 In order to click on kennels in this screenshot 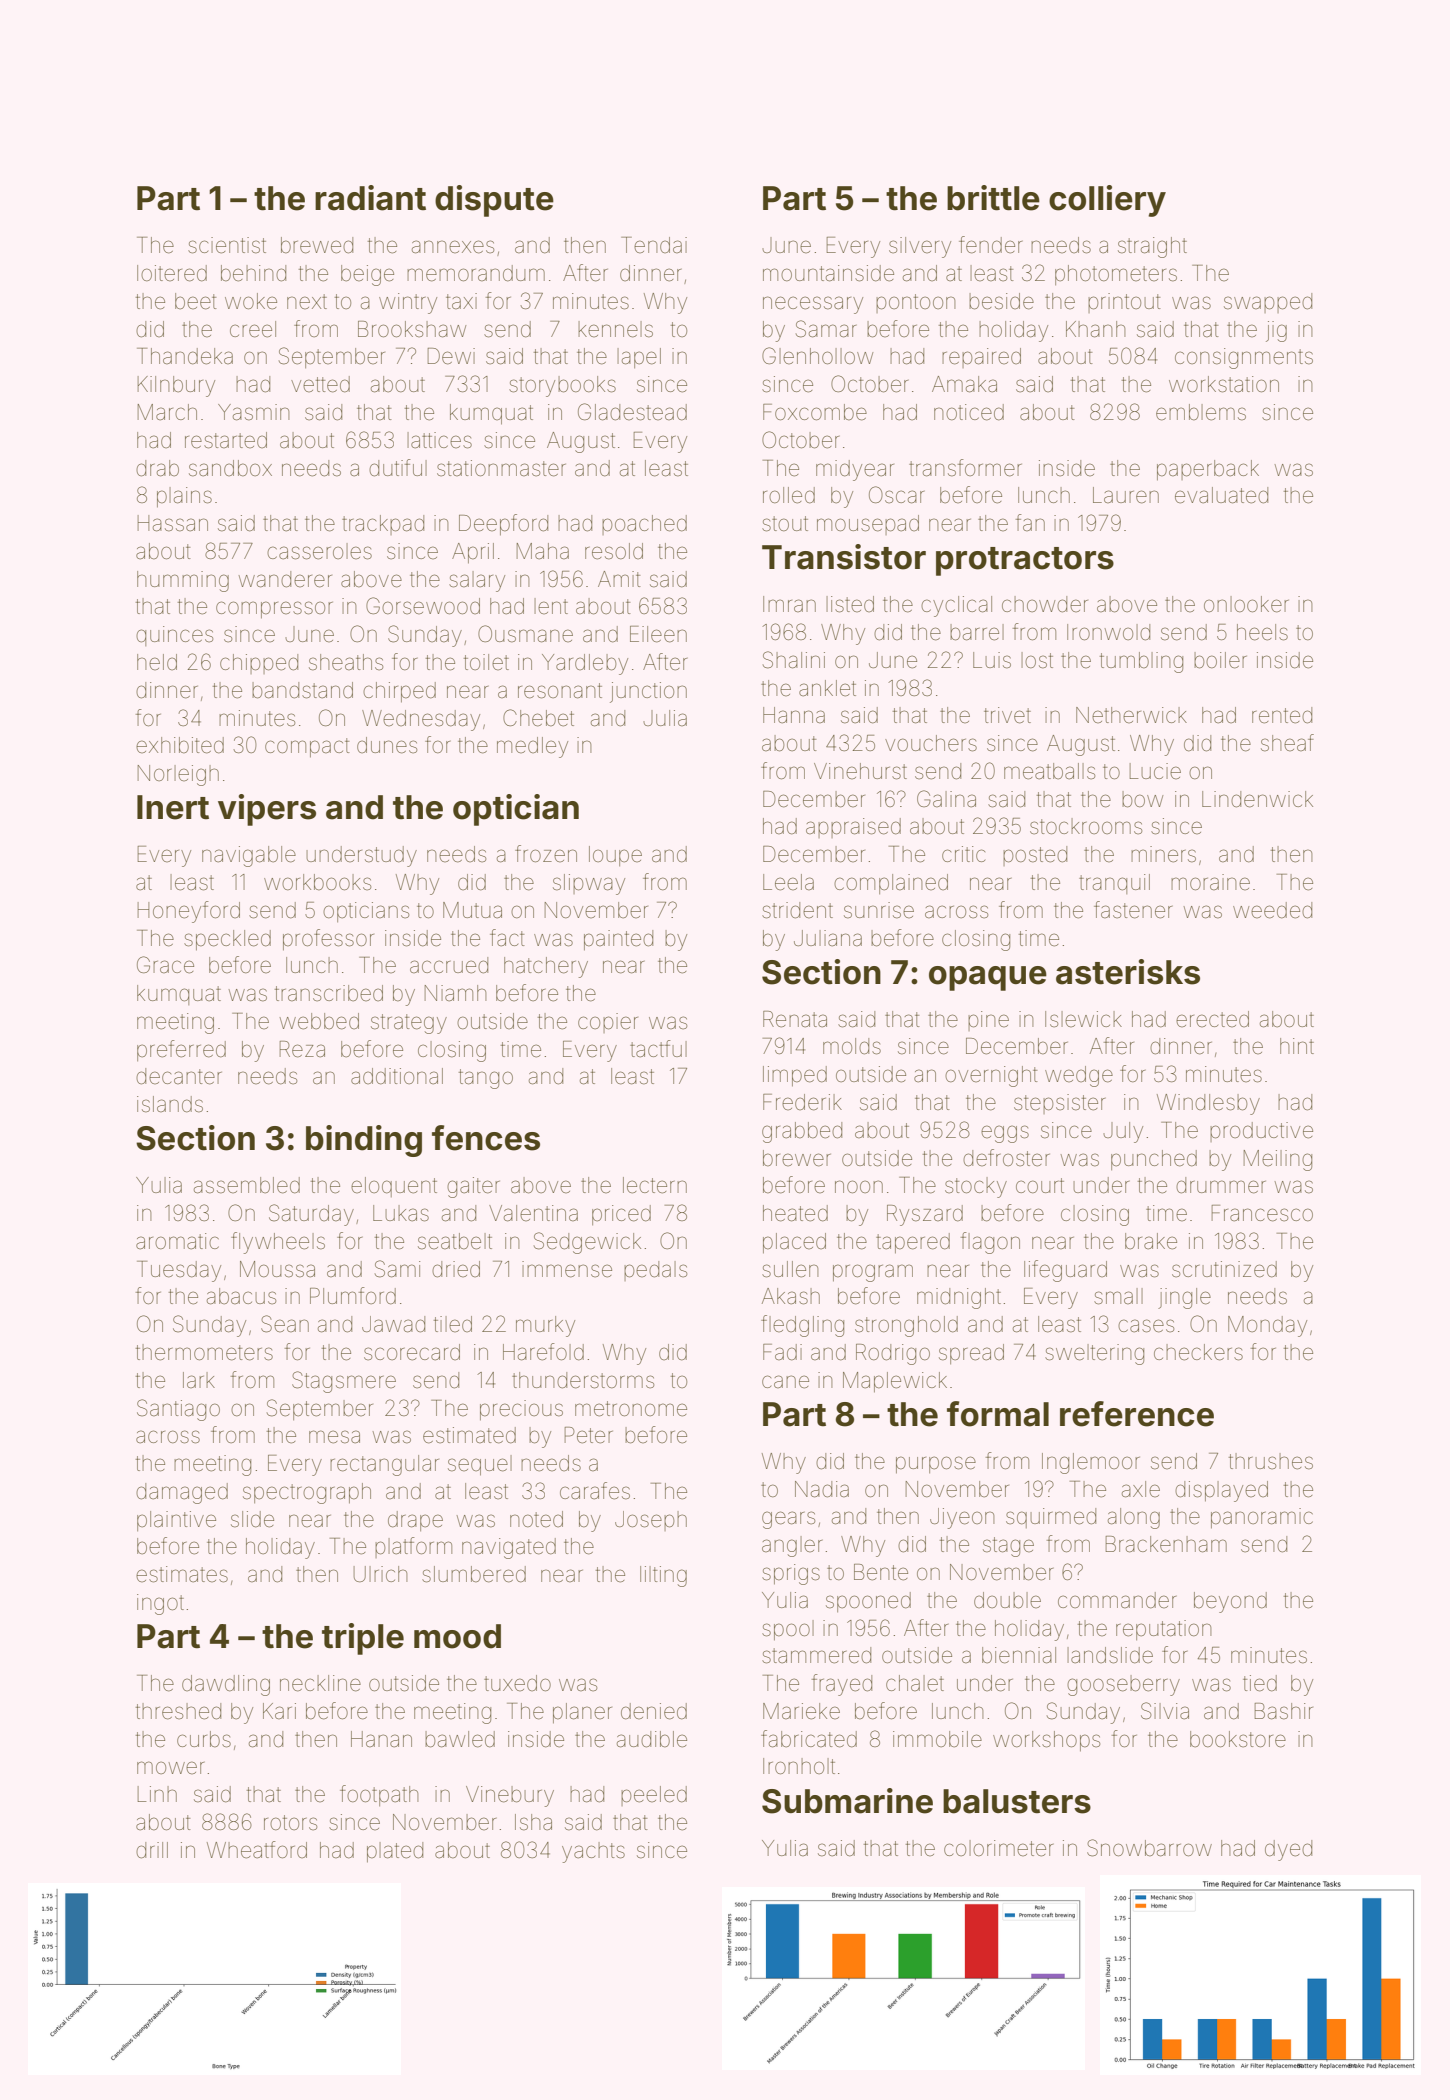, I will do `click(615, 329)`.
